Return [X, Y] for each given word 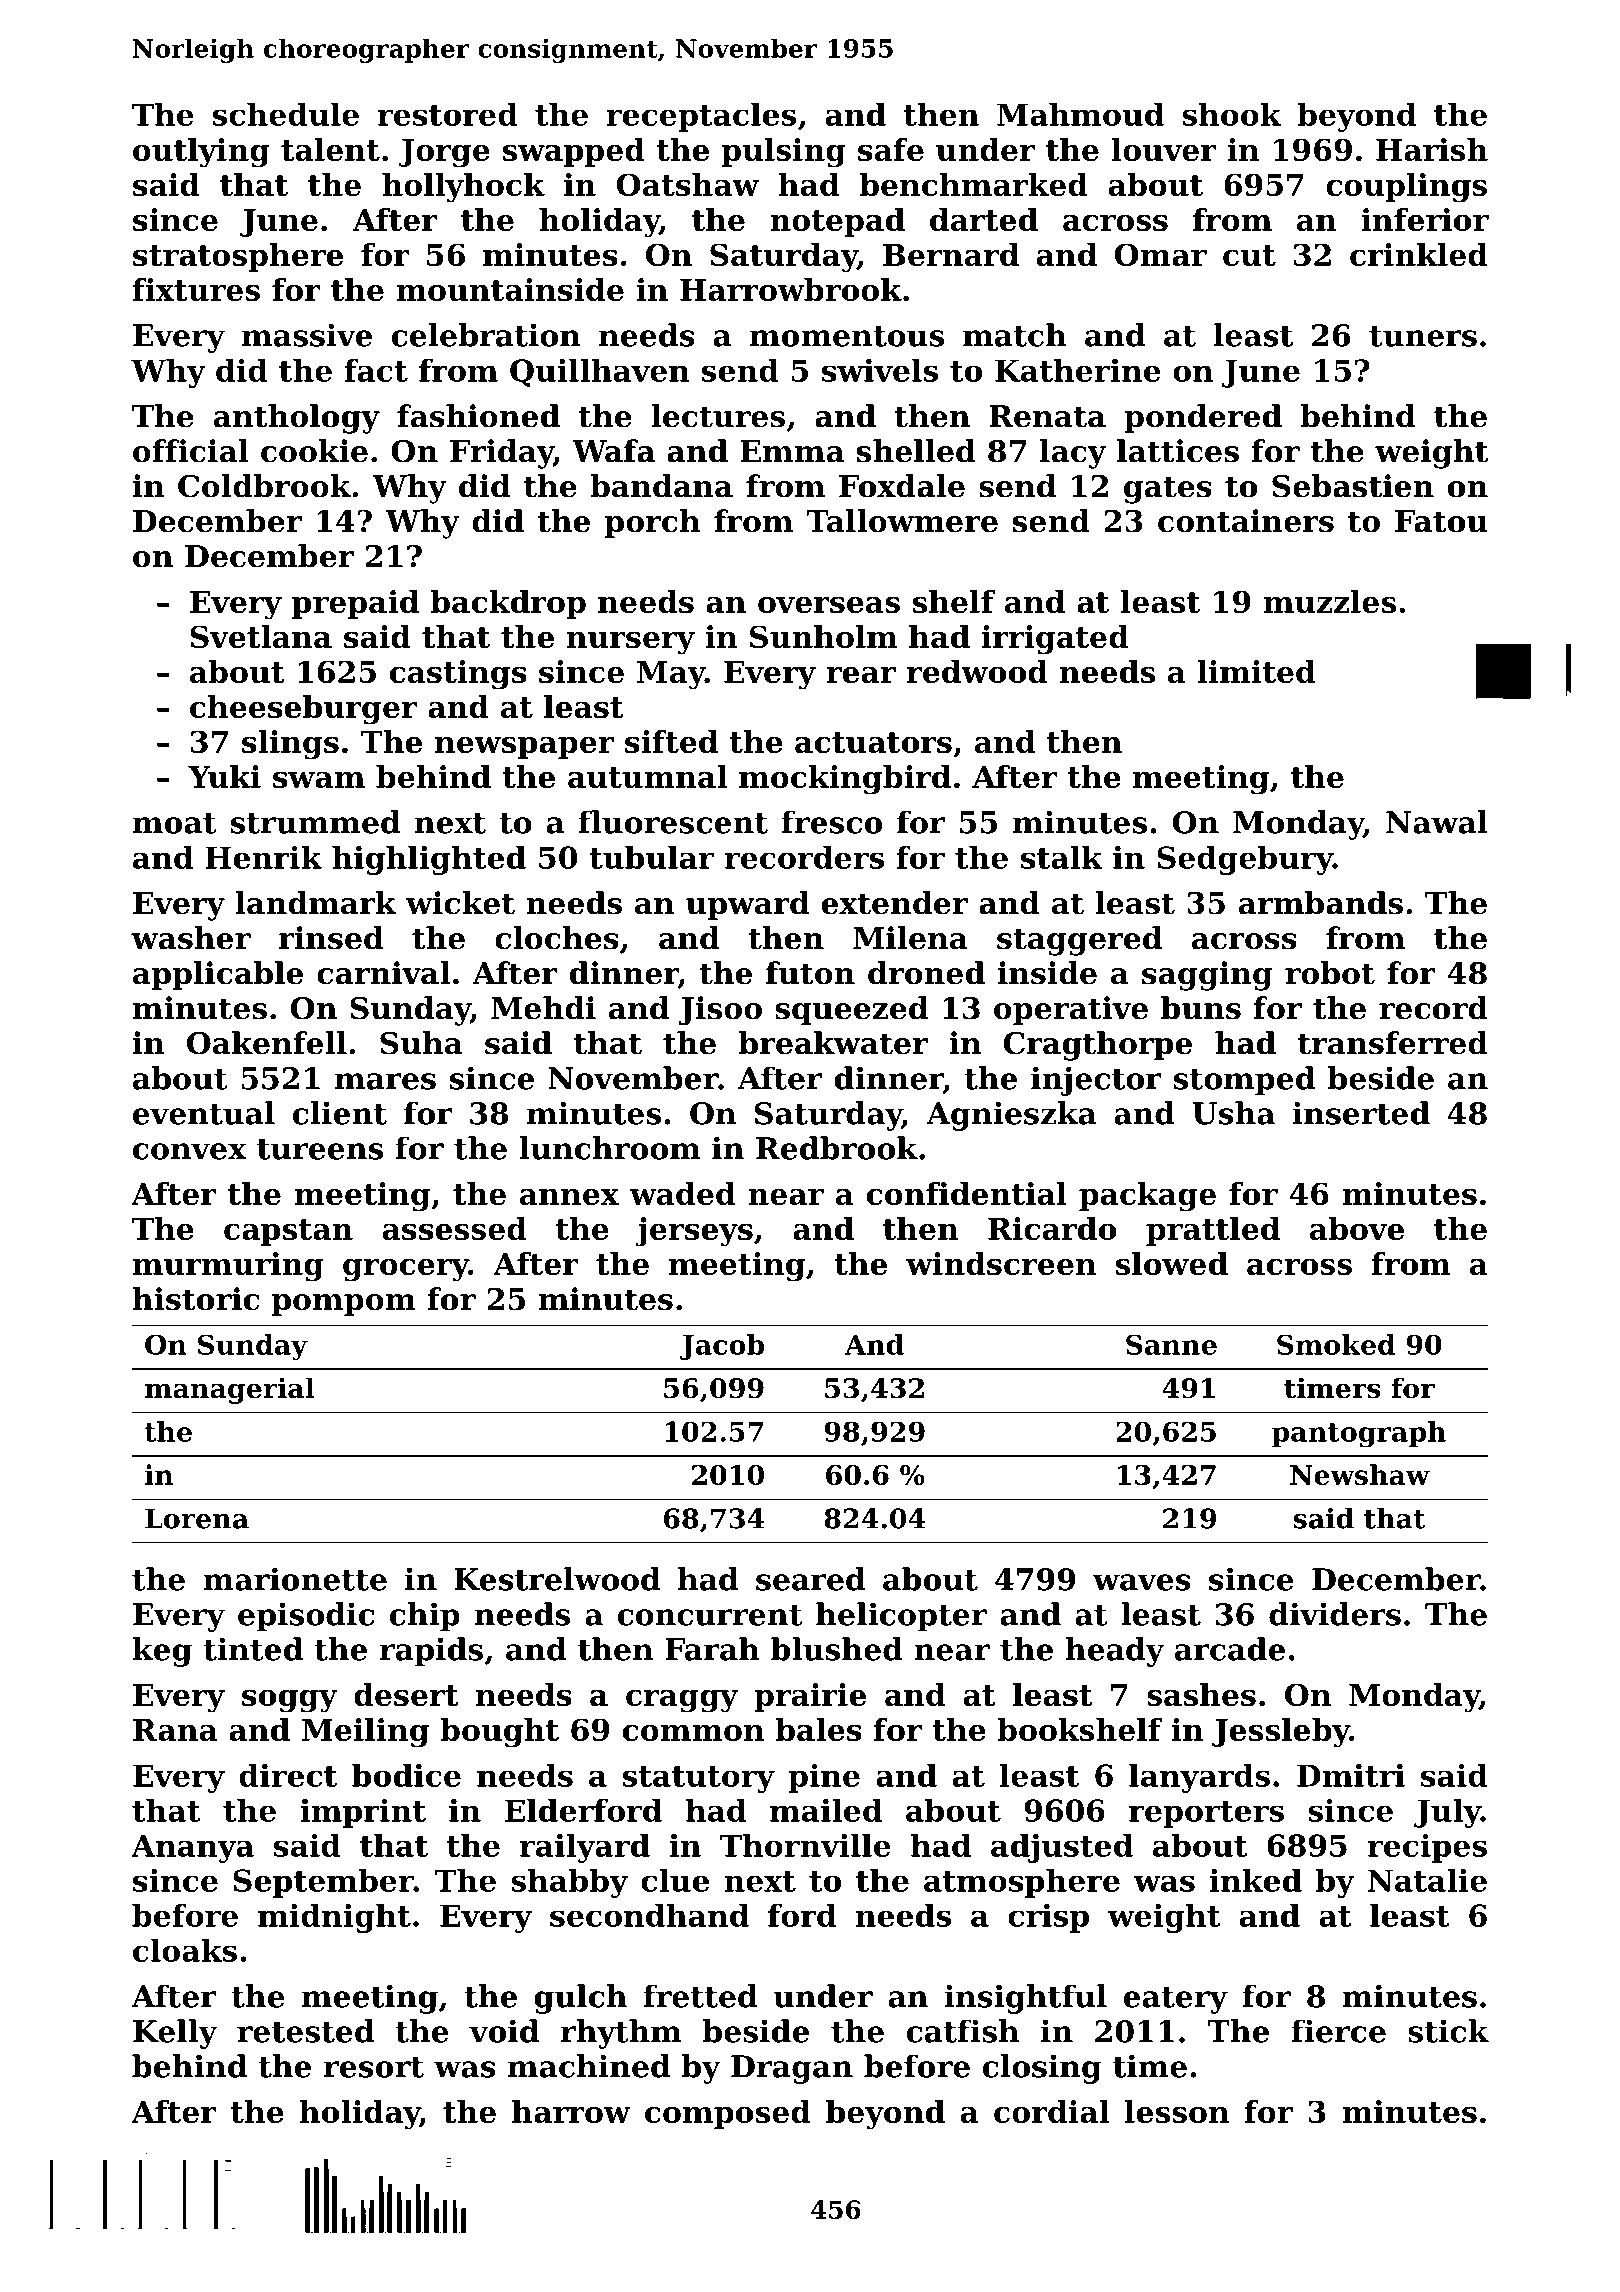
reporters [1206, 1814]
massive [307, 335]
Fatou [1441, 521]
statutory [699, 1779]
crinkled [1419, 254]
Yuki [224, 776]
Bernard [951, 254]
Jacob [722, 1347]
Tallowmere [902, 521]
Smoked [1336, 1344]
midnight [334, 1918]
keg [162, 1652]
